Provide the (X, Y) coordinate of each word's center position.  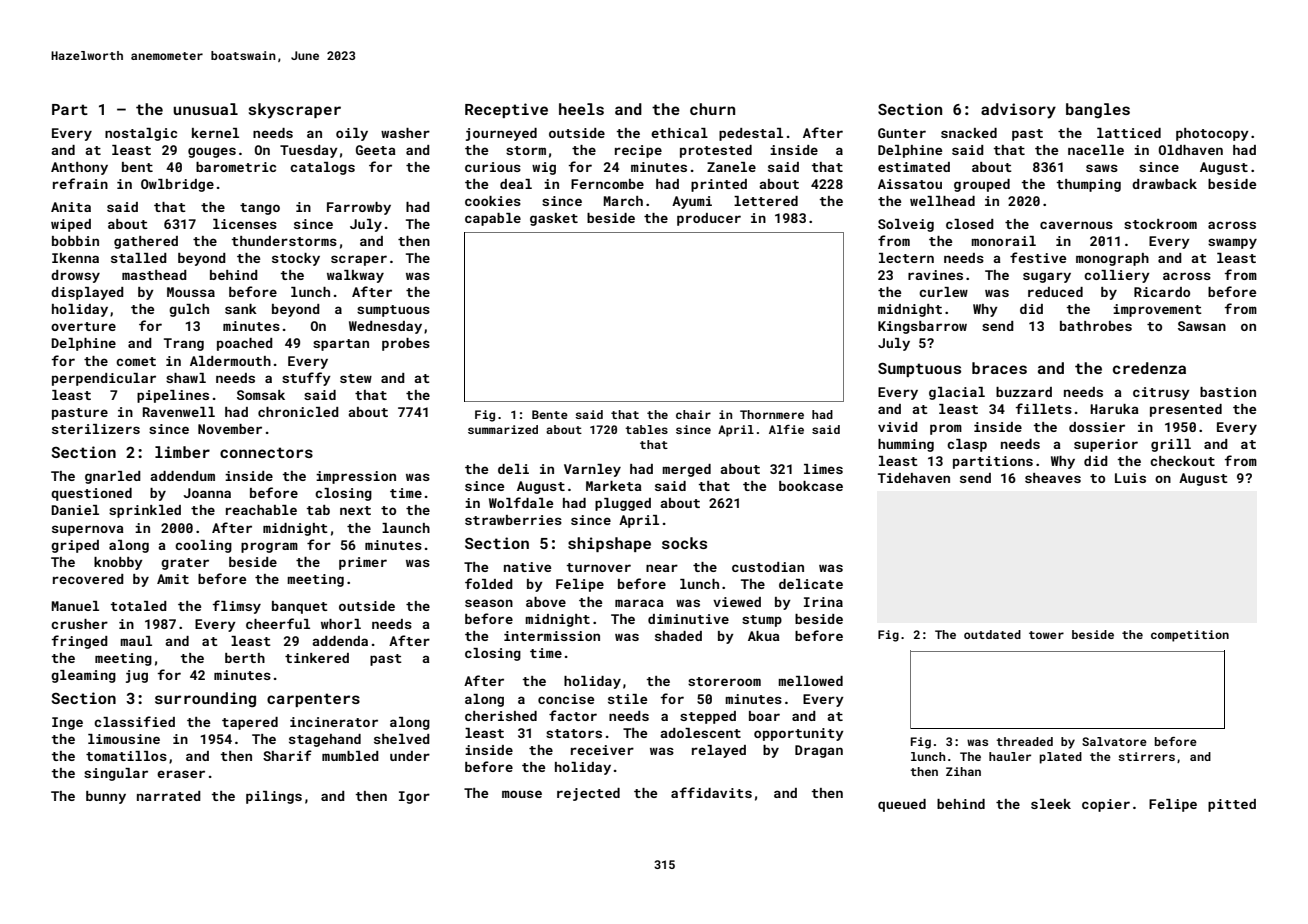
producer (709, 219)
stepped (708, 717)
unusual (205, 109)
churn (712, 109)
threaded (1024, 741)
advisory (1018, 111)
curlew (943, 292)
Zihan (963, 771)
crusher (79, 624)
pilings (274, 797)
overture (83, 326)
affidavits (711, 792)
